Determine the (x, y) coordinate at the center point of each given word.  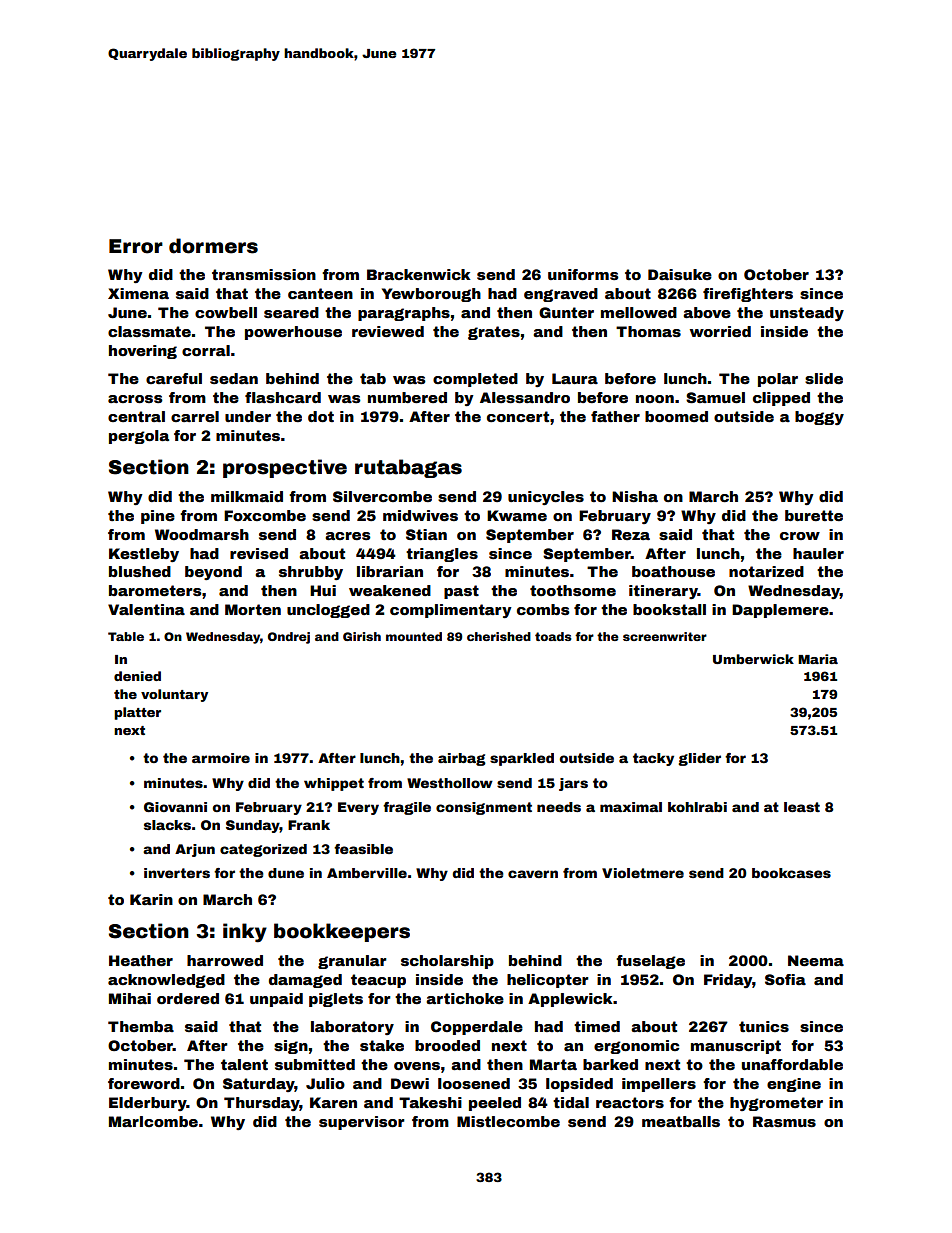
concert (518, 416)
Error (136, 246)
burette (814, 515)
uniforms (583, 274)
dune (286, 873)
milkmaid (247, 496)
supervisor (362, 1123)
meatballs (681, 1121)
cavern (533, 874)
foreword (144, 1083)
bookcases (791, 873)
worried (720, 331)
